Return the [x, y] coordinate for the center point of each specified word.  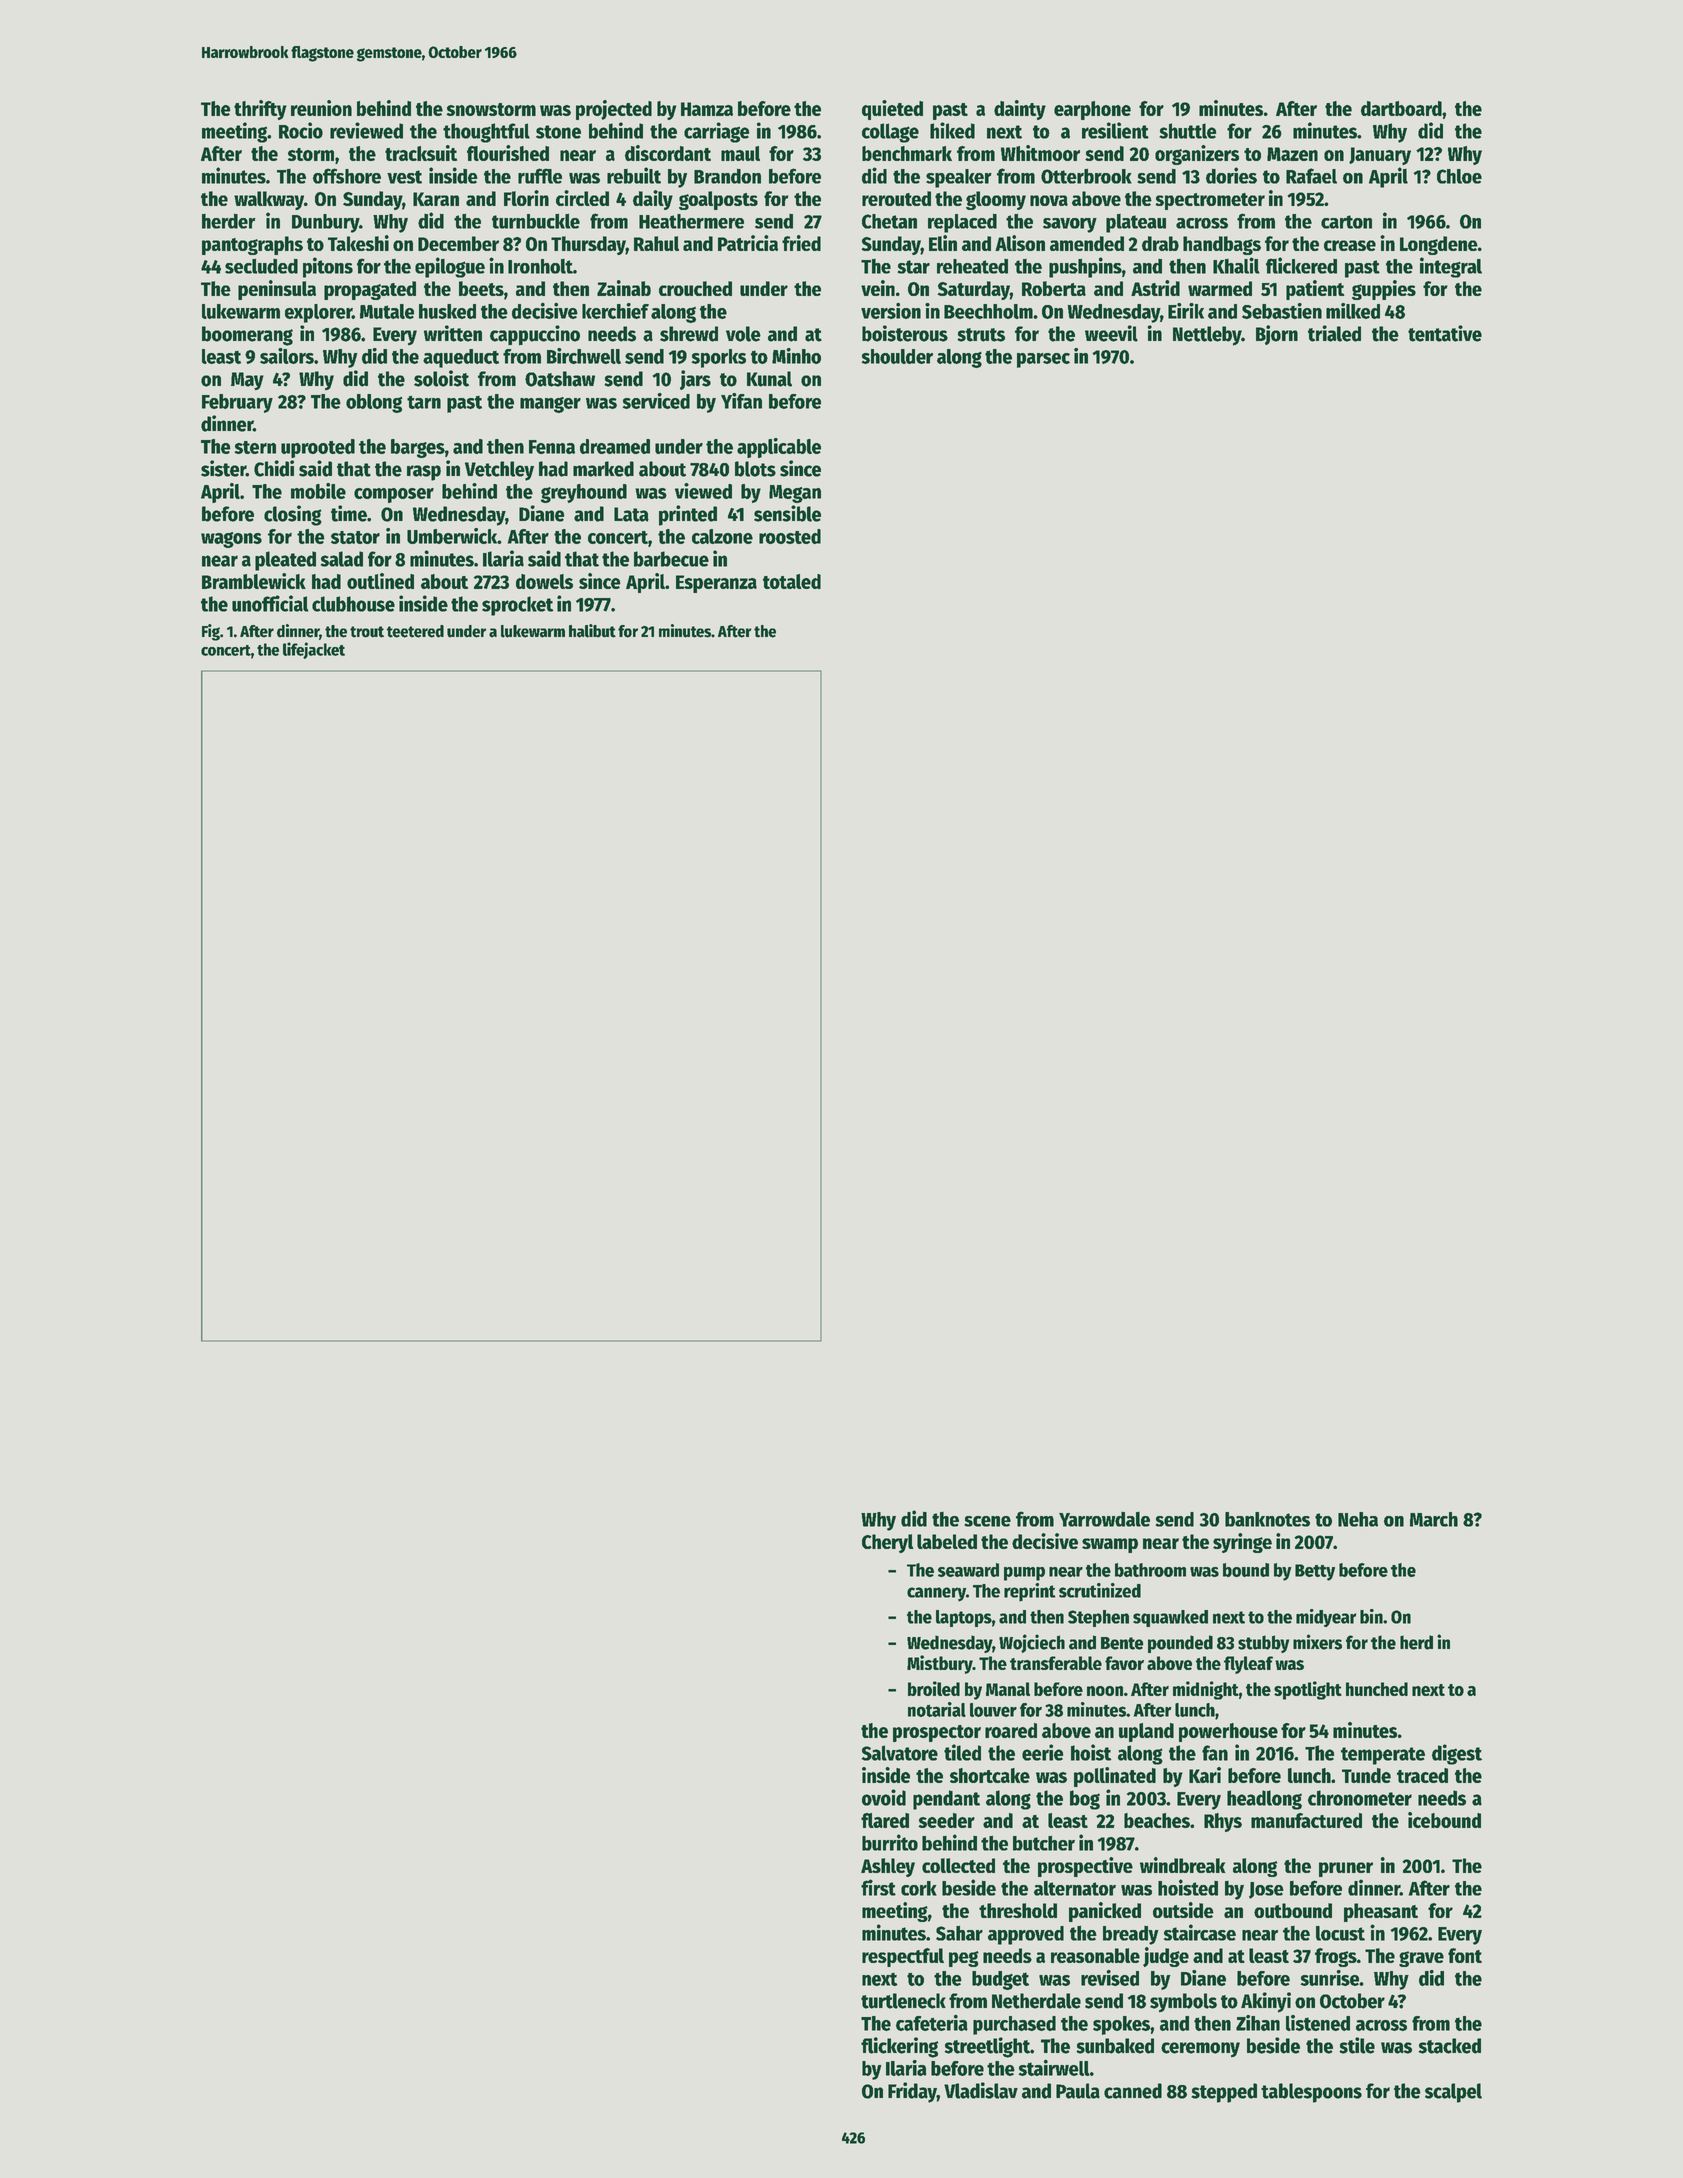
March [1434, 1519]
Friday [912, 2092]
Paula [1078, 2091]
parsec [1043, 360]
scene [987, 1521]
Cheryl [887, 1543]
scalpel [1453, 2093]
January [1380, 156]
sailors [287, 356]
